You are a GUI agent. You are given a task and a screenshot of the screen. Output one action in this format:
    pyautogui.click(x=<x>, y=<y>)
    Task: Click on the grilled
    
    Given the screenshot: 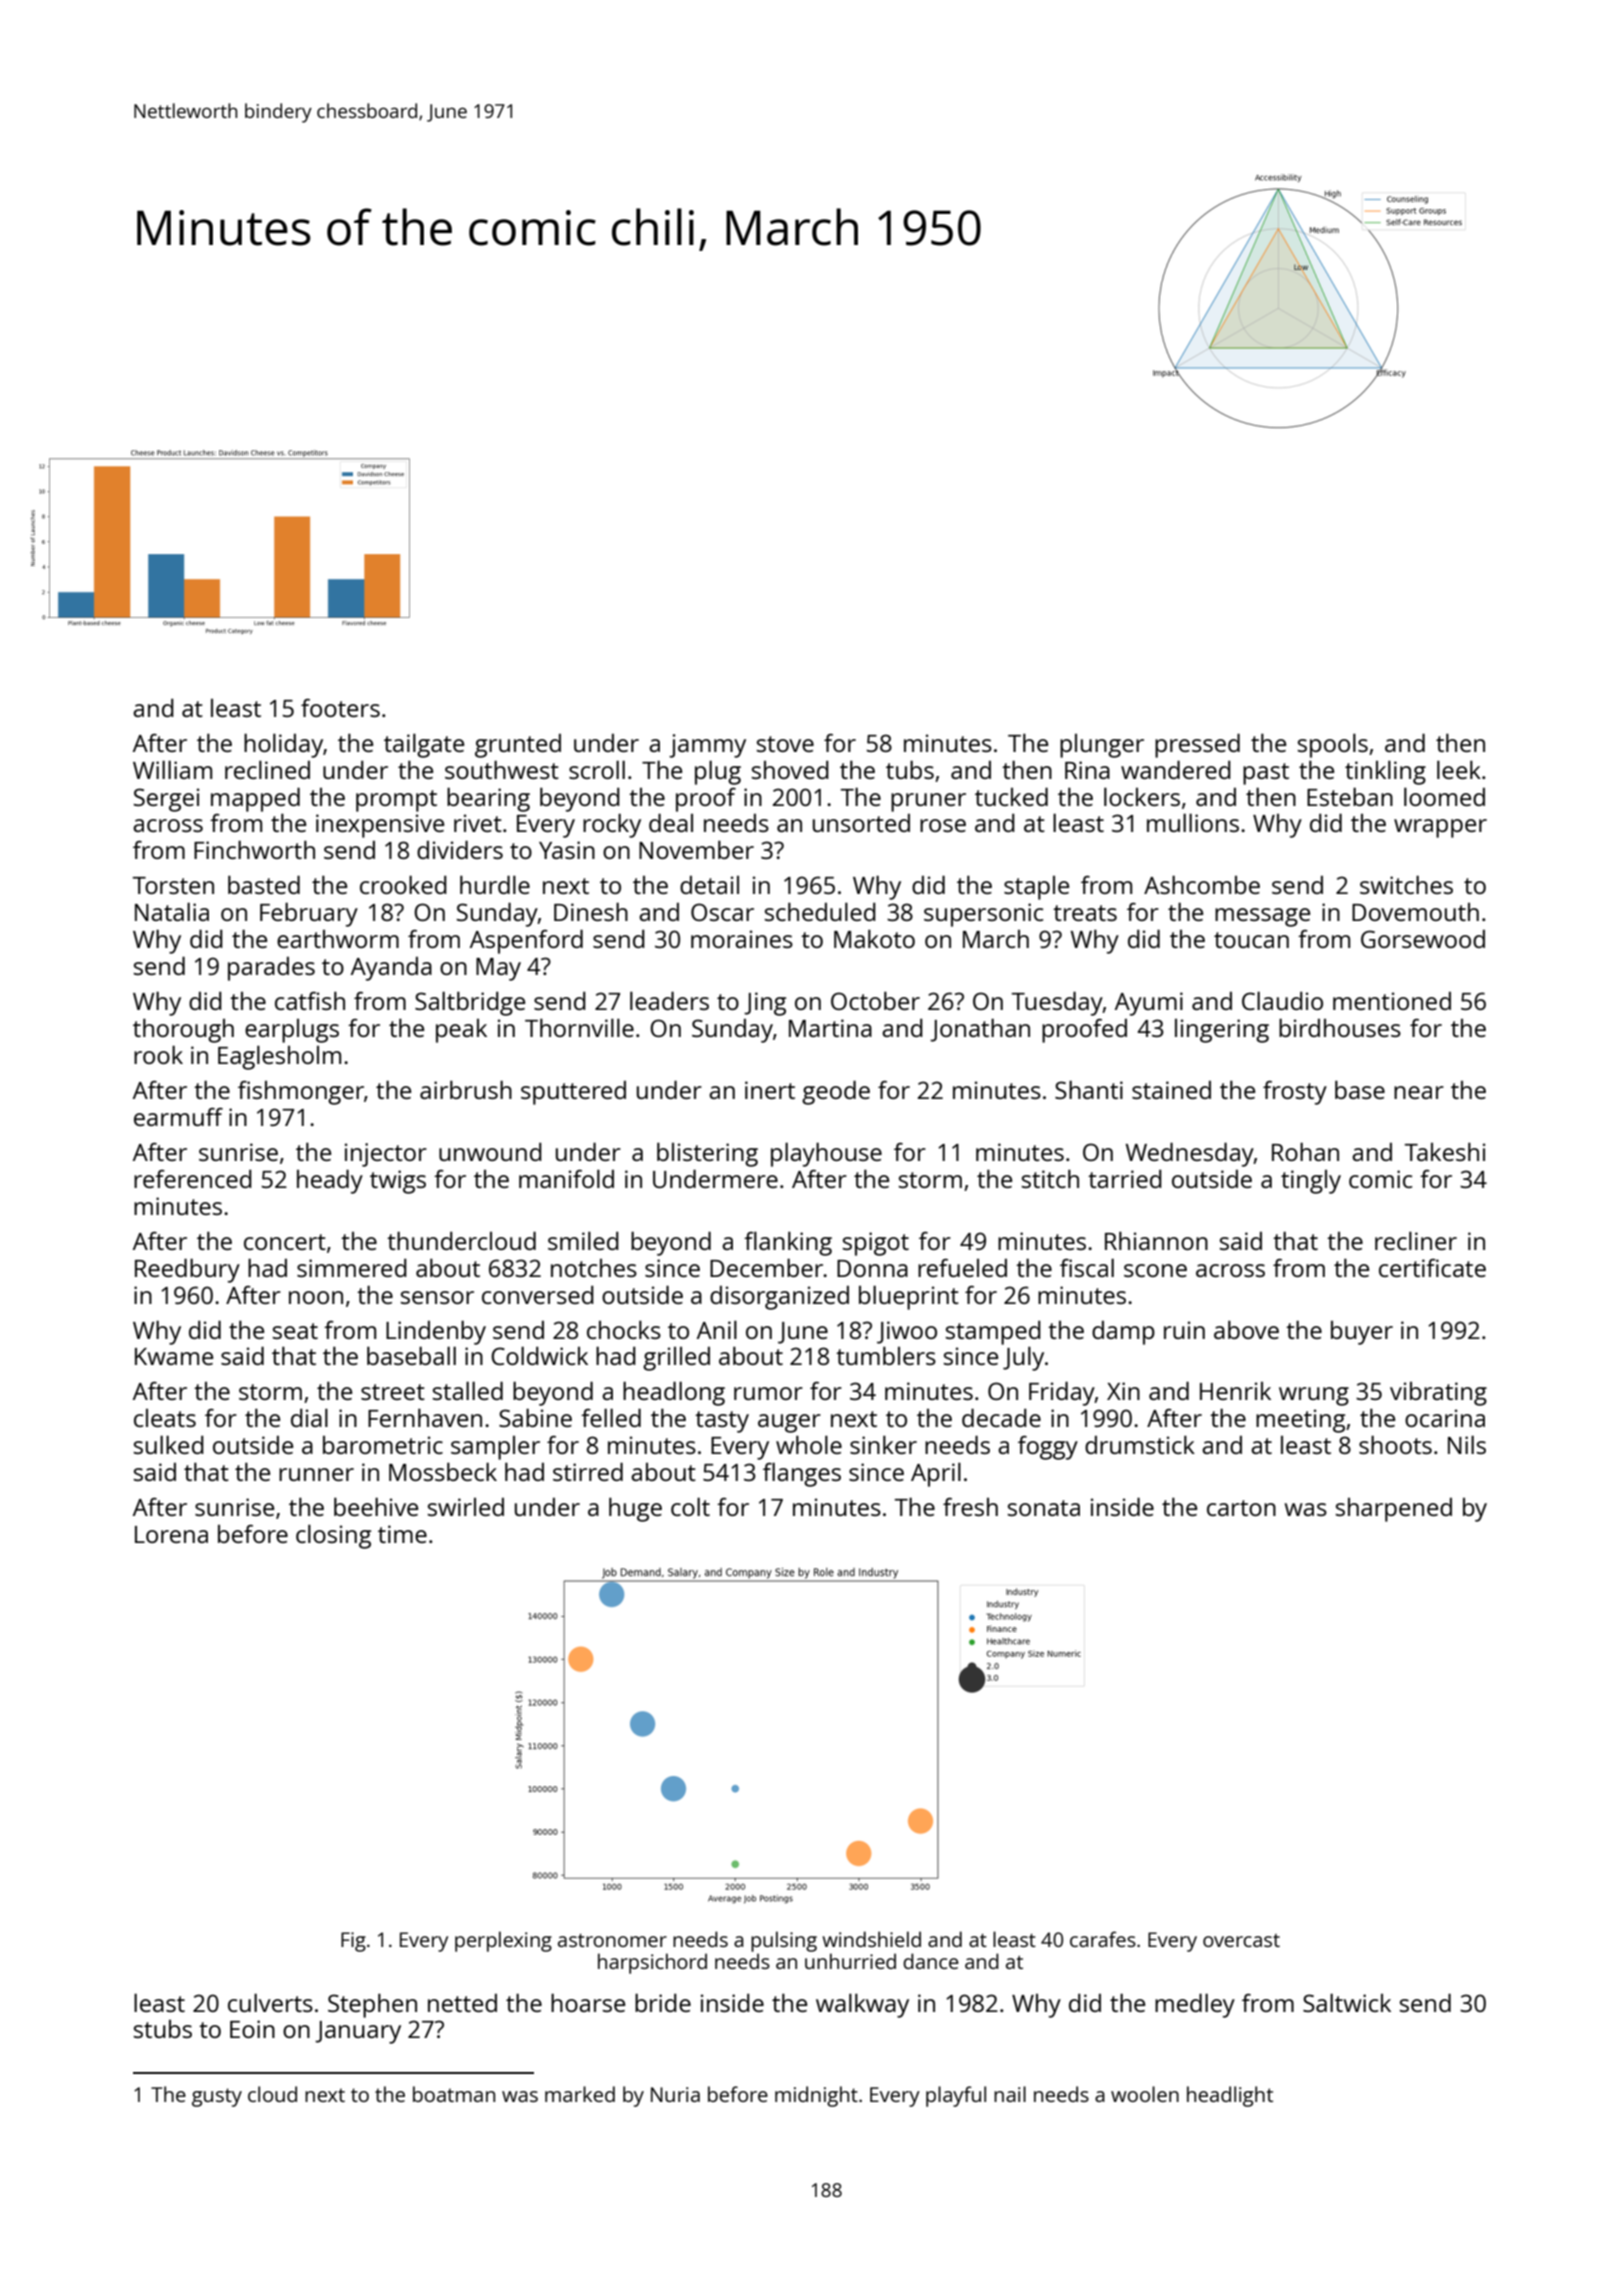 What is the action you would take?
    pyautogui.click(x=676, y=1359)
